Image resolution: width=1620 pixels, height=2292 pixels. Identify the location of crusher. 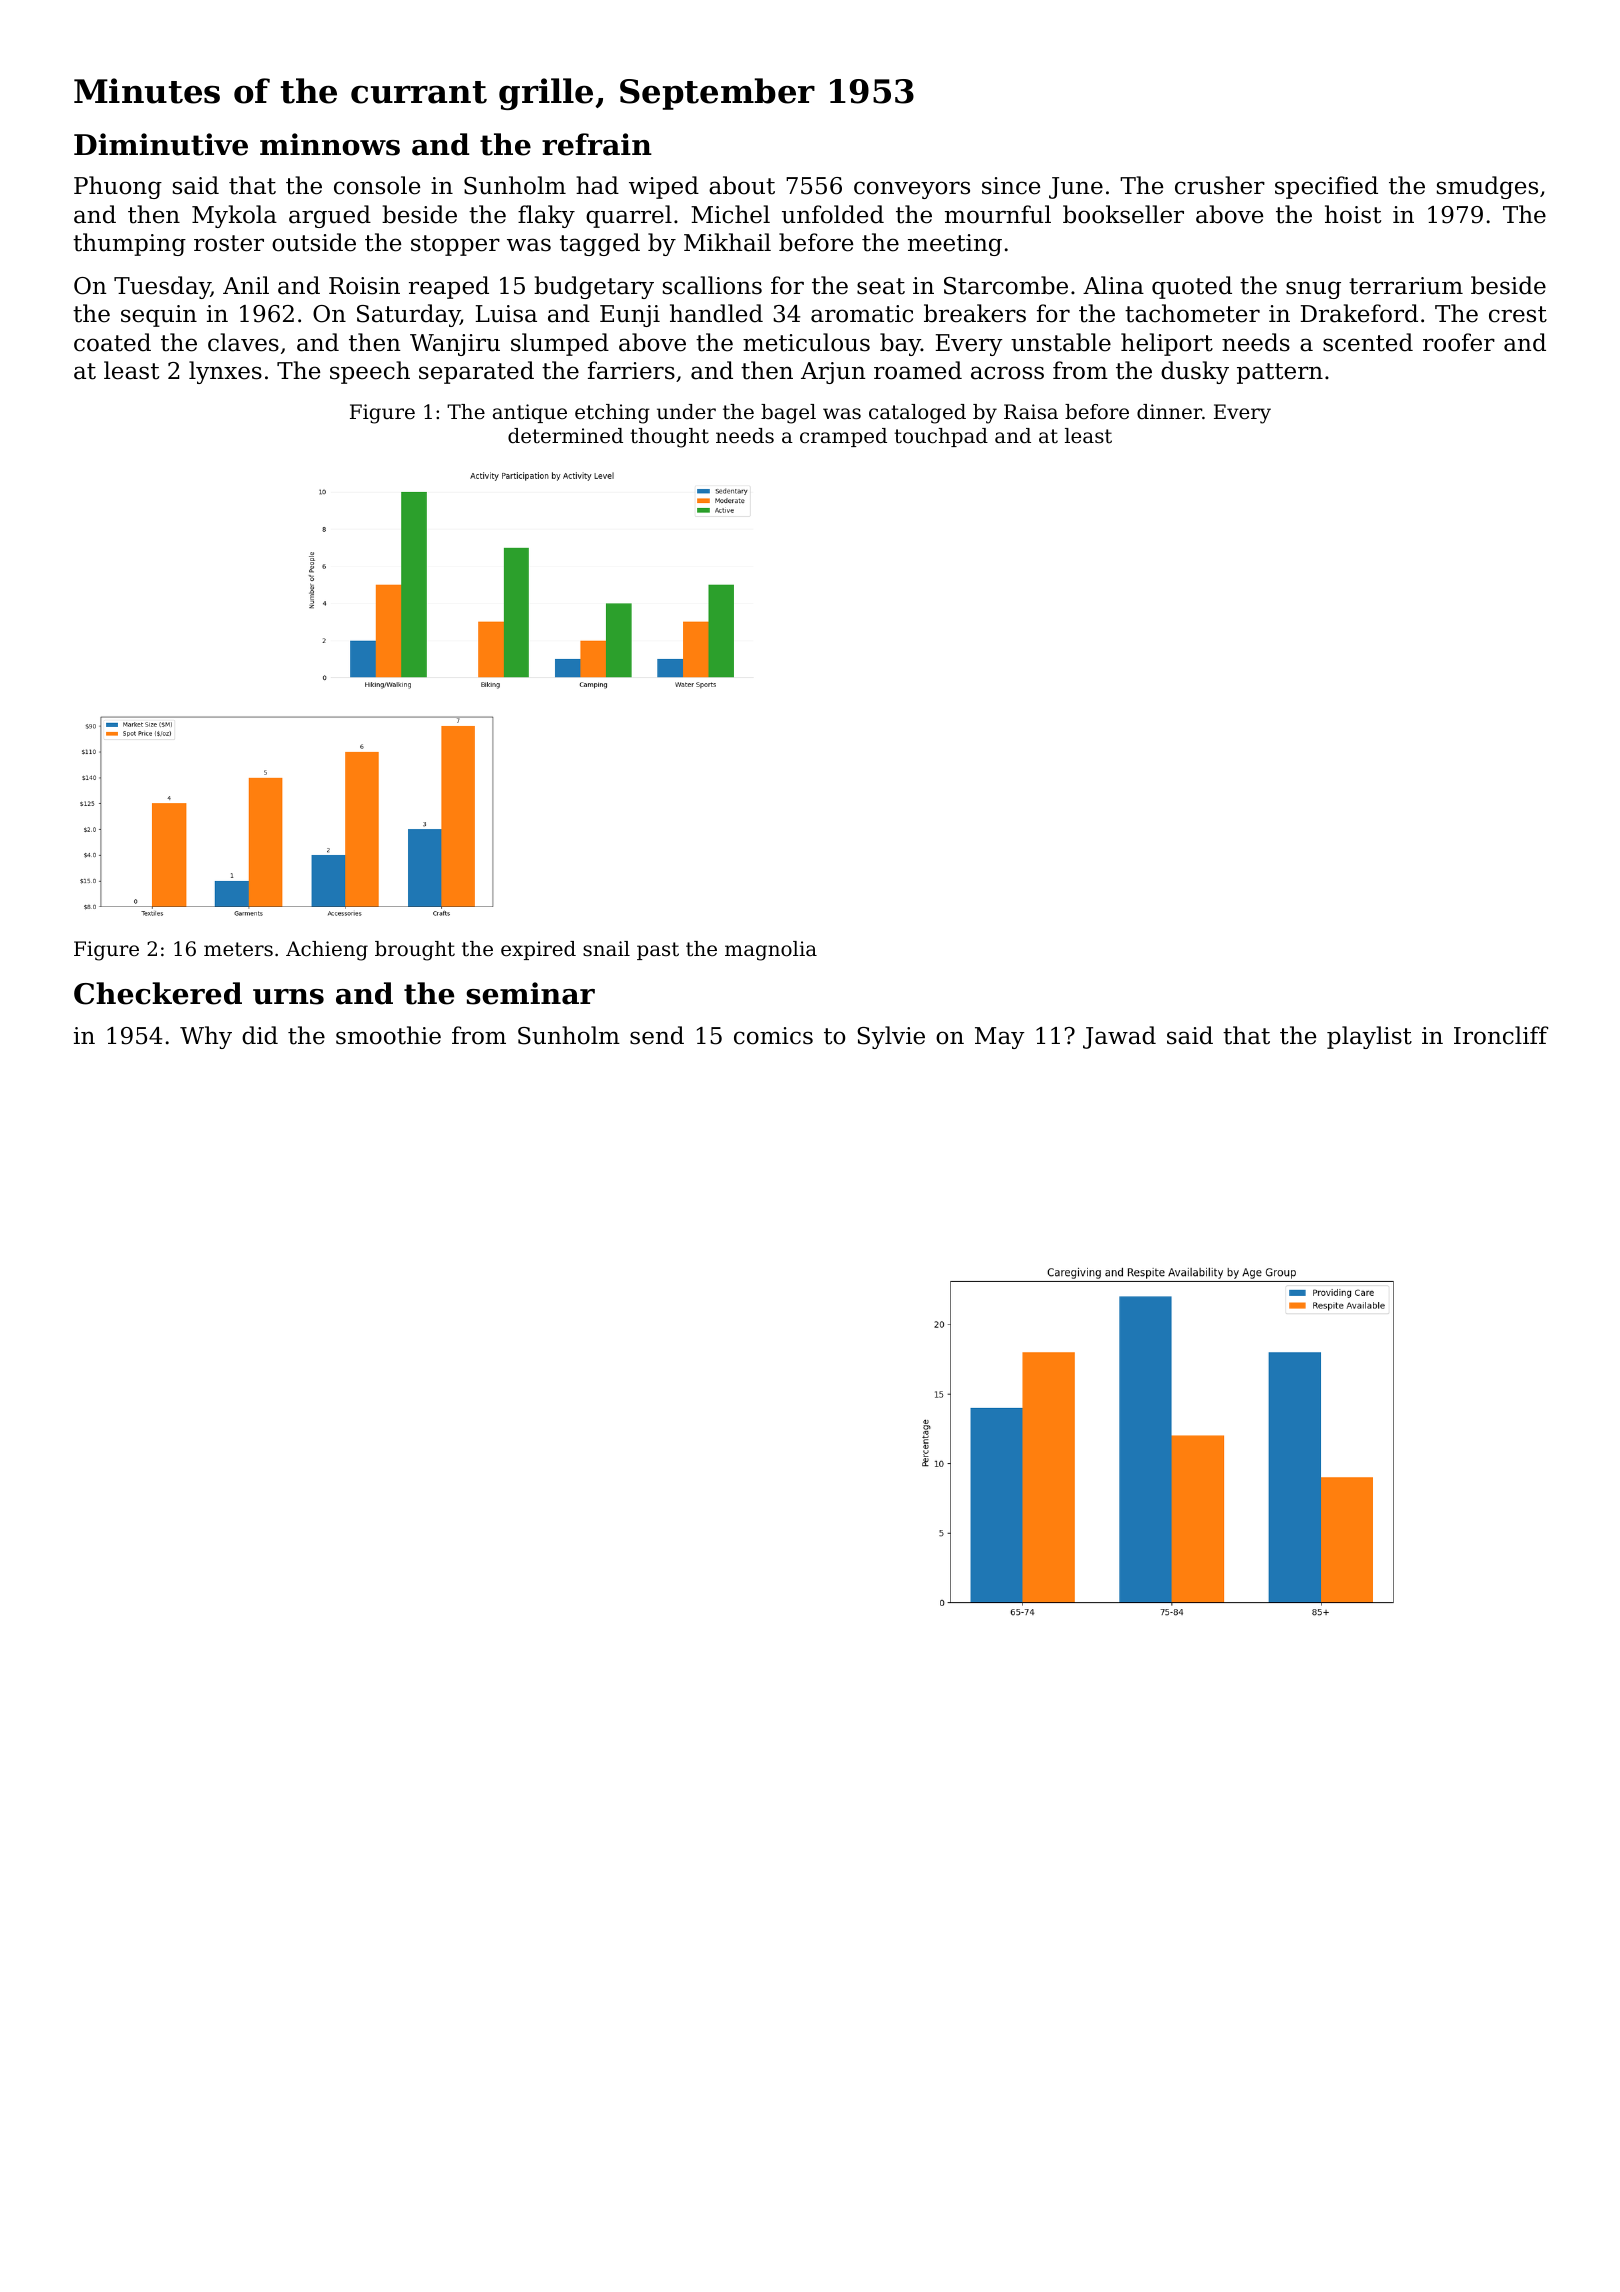
(1220, 185).
